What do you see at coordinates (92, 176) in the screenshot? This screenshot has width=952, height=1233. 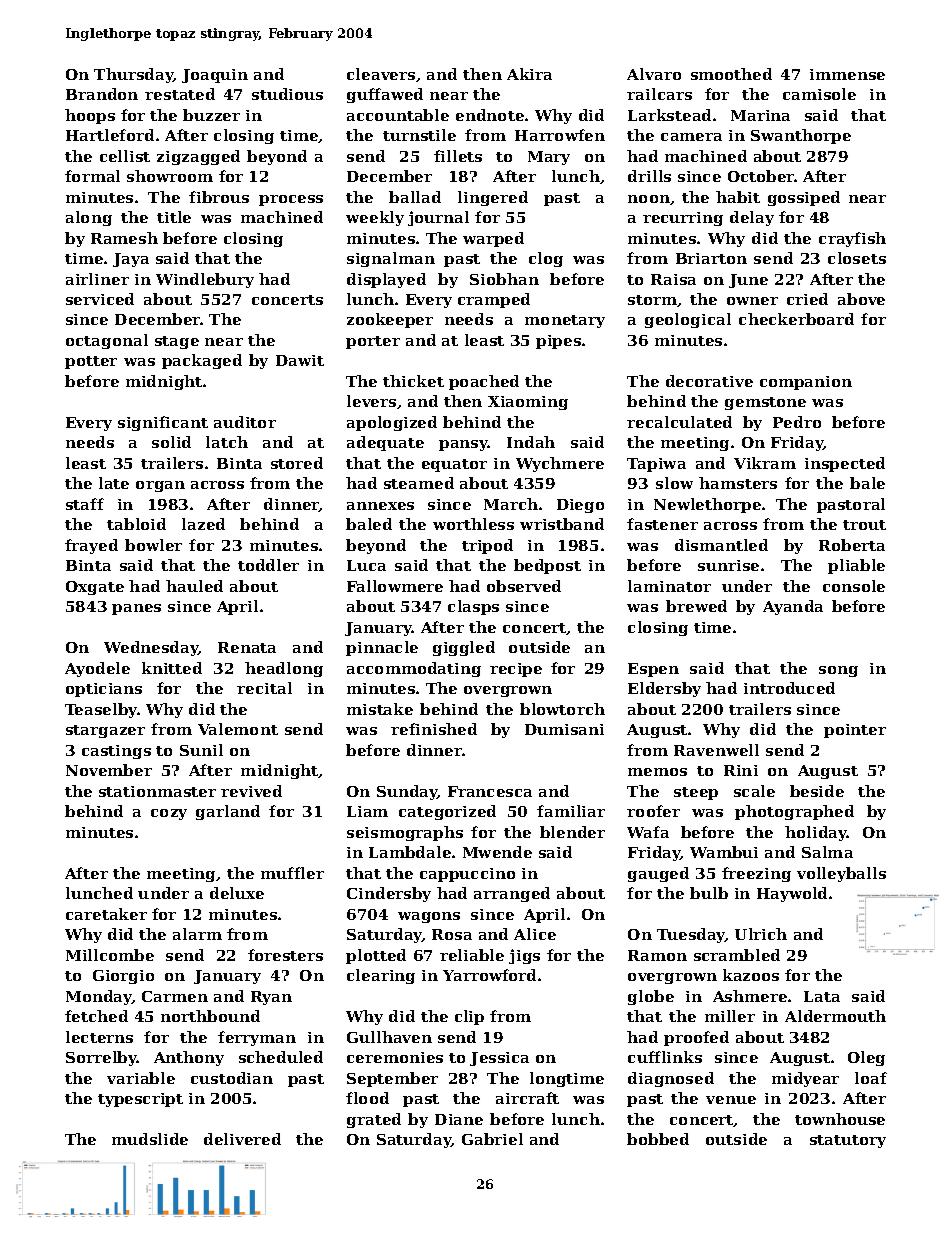 I see `formal` at bounding box center [92, 176].
